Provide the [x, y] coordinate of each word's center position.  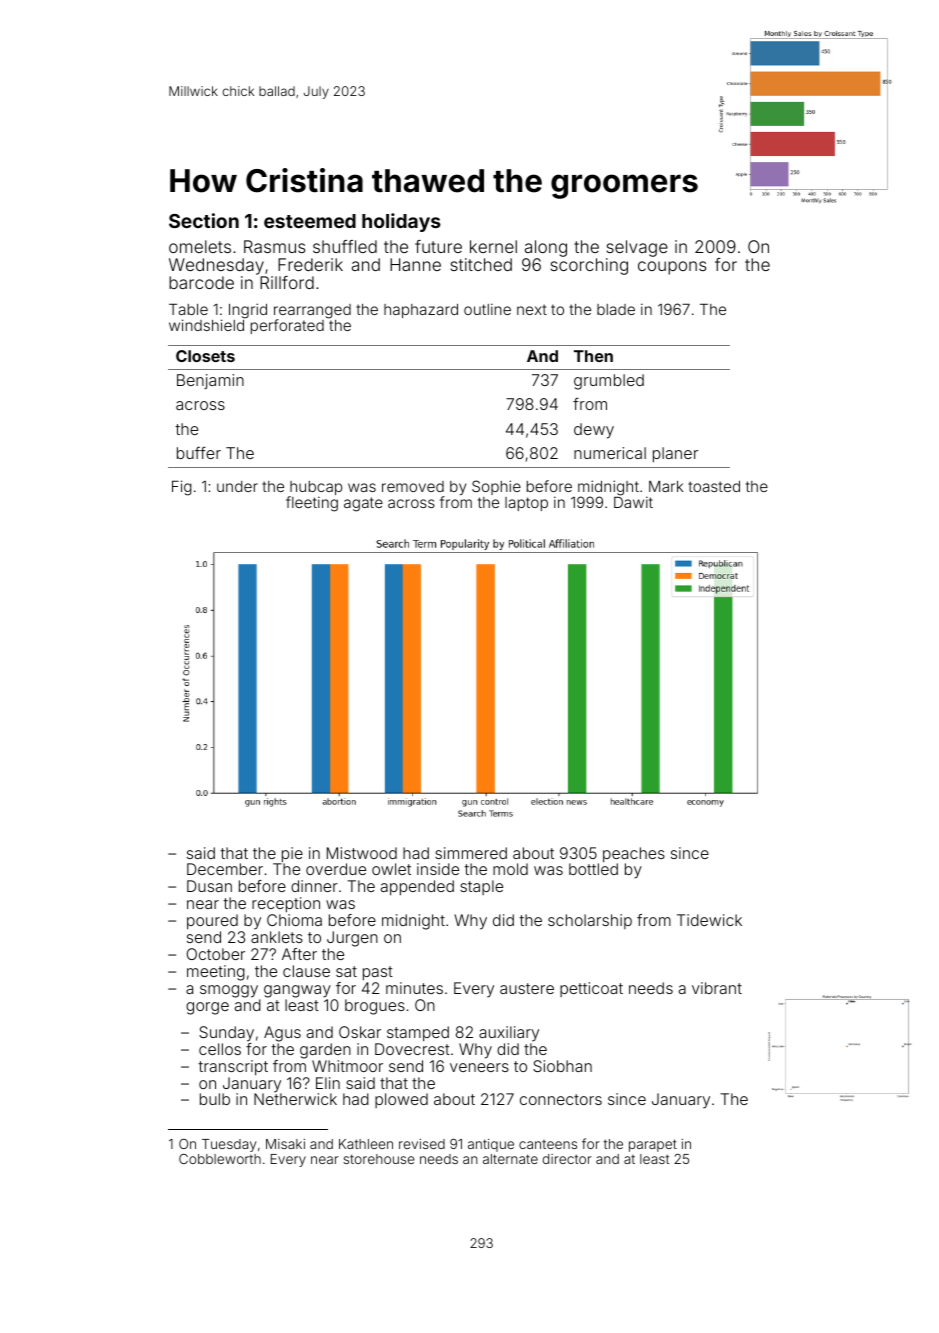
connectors [561, 1099]
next [532, 309]
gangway [297, 991]
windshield [206, 325]
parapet [653, 1145]
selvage [637, 248]
